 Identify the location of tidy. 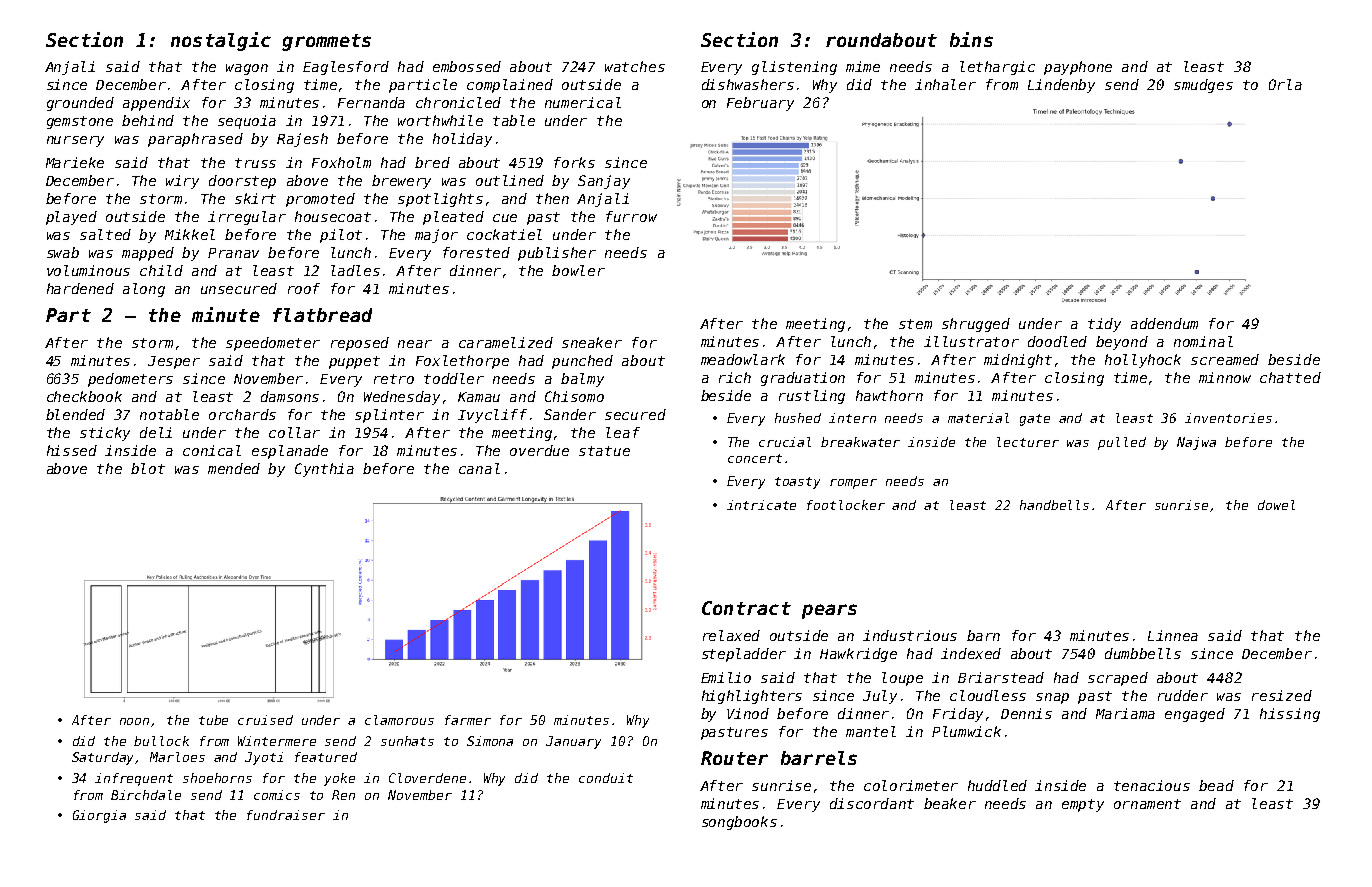
(1104, 325).
